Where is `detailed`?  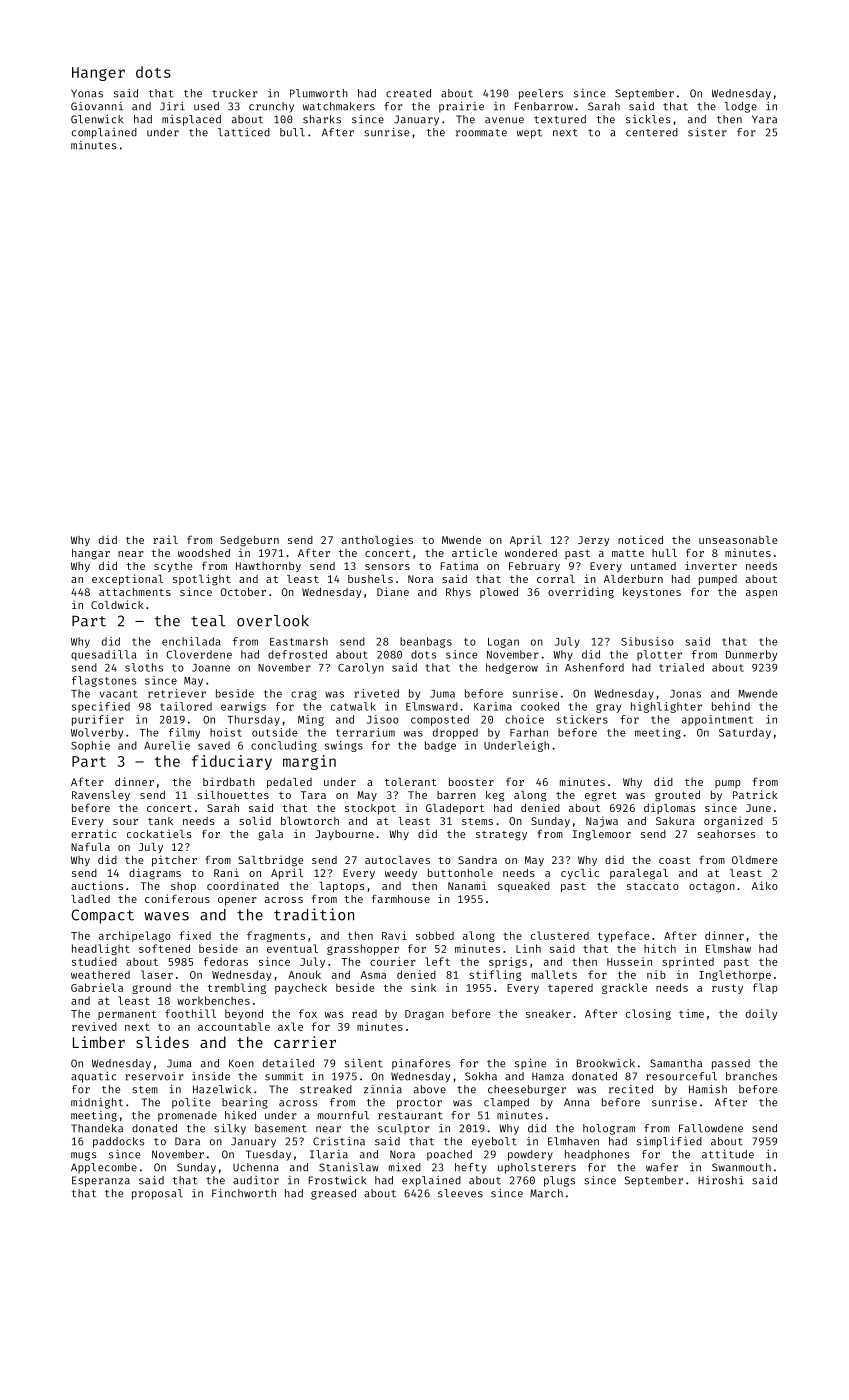
detailed is located at coordinates (288, 1063).
